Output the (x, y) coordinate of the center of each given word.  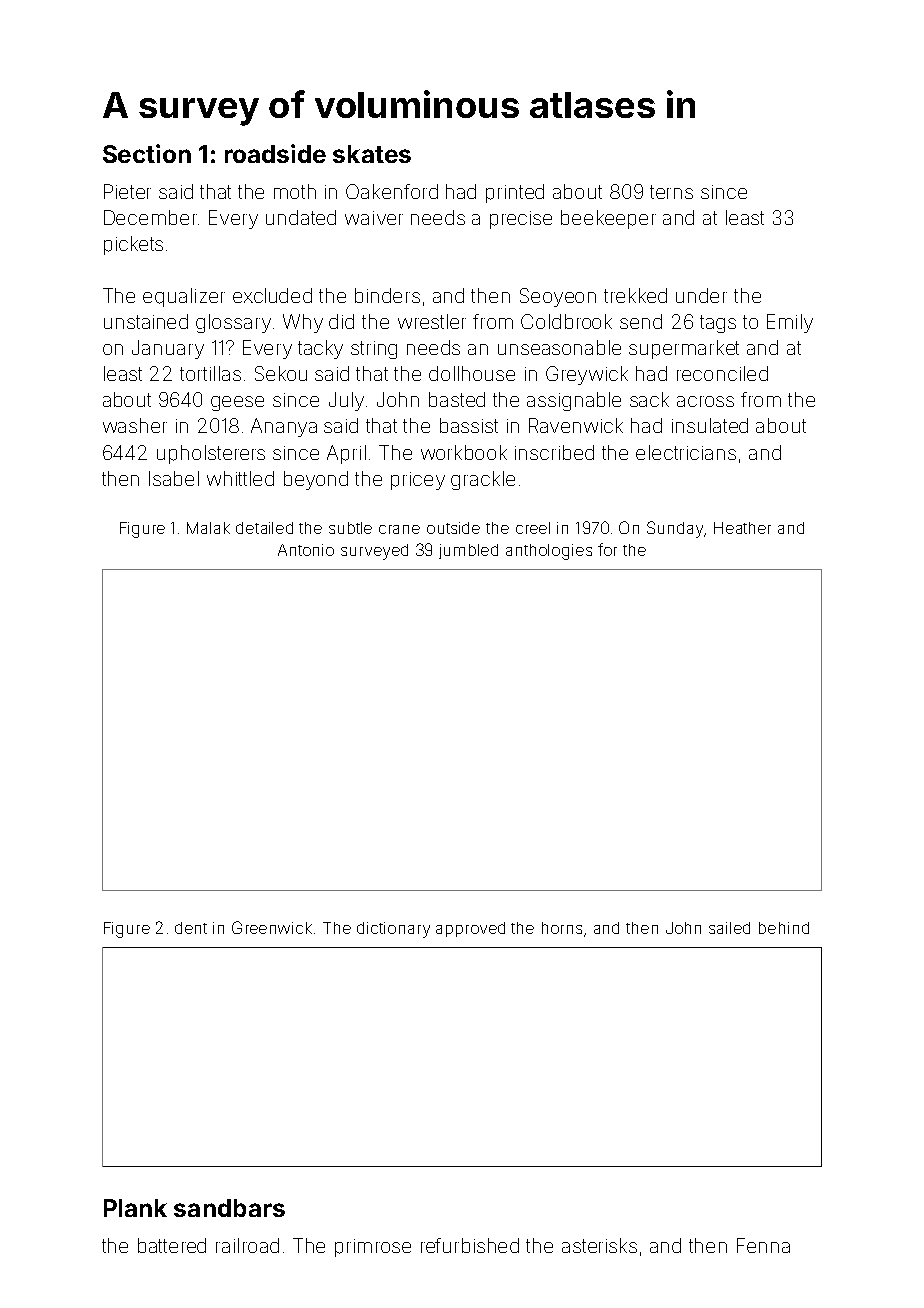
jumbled (468, 551)
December (150, 217)
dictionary (393, 930)
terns (671, 192)
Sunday (675, 529)
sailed (729, 928)
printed (515, 193)
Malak (208, 528)
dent (191, 928)
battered (172, 1245)
